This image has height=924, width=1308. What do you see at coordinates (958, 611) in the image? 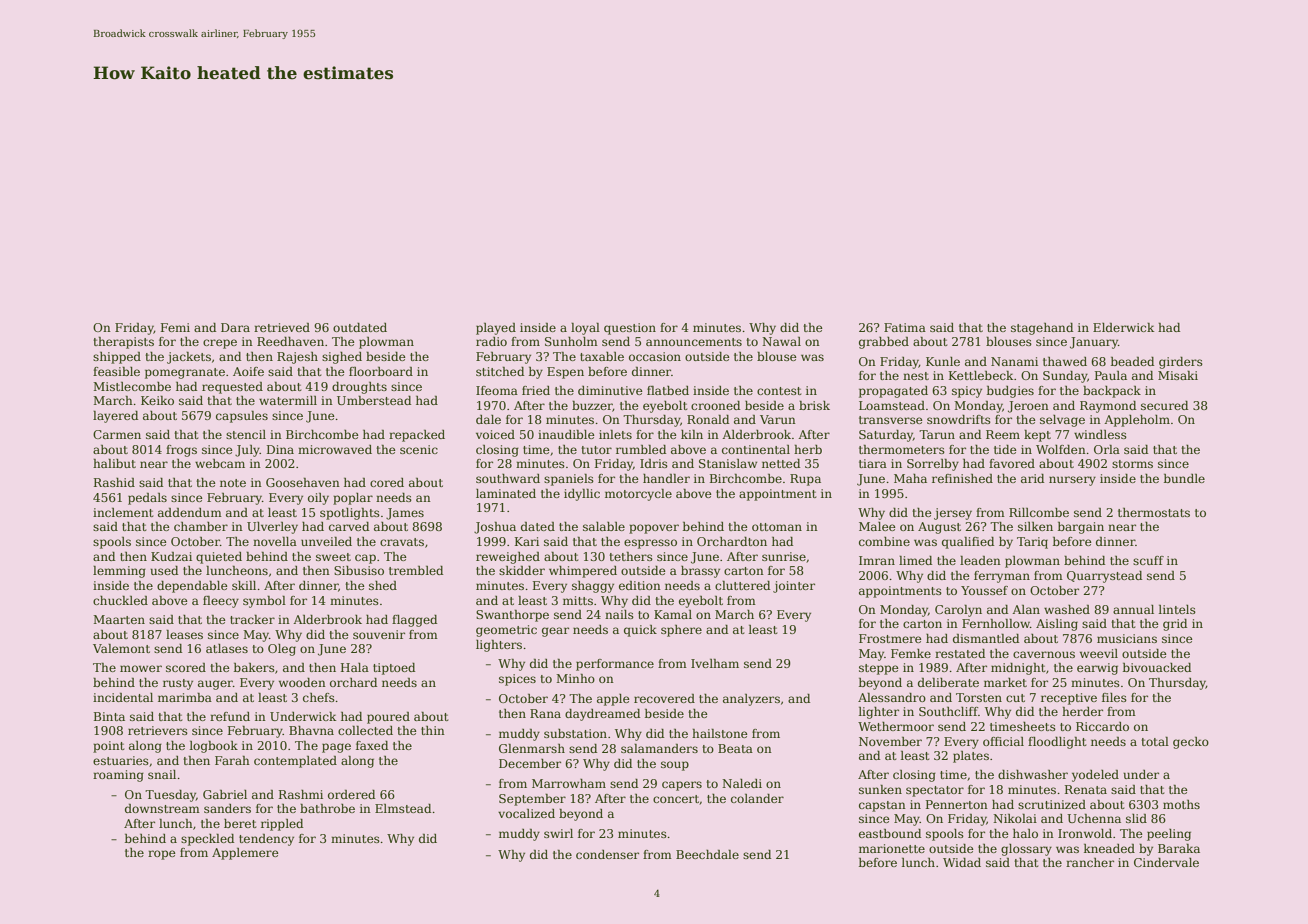
I see `Carolyn` at bounding box center [958, 611].
